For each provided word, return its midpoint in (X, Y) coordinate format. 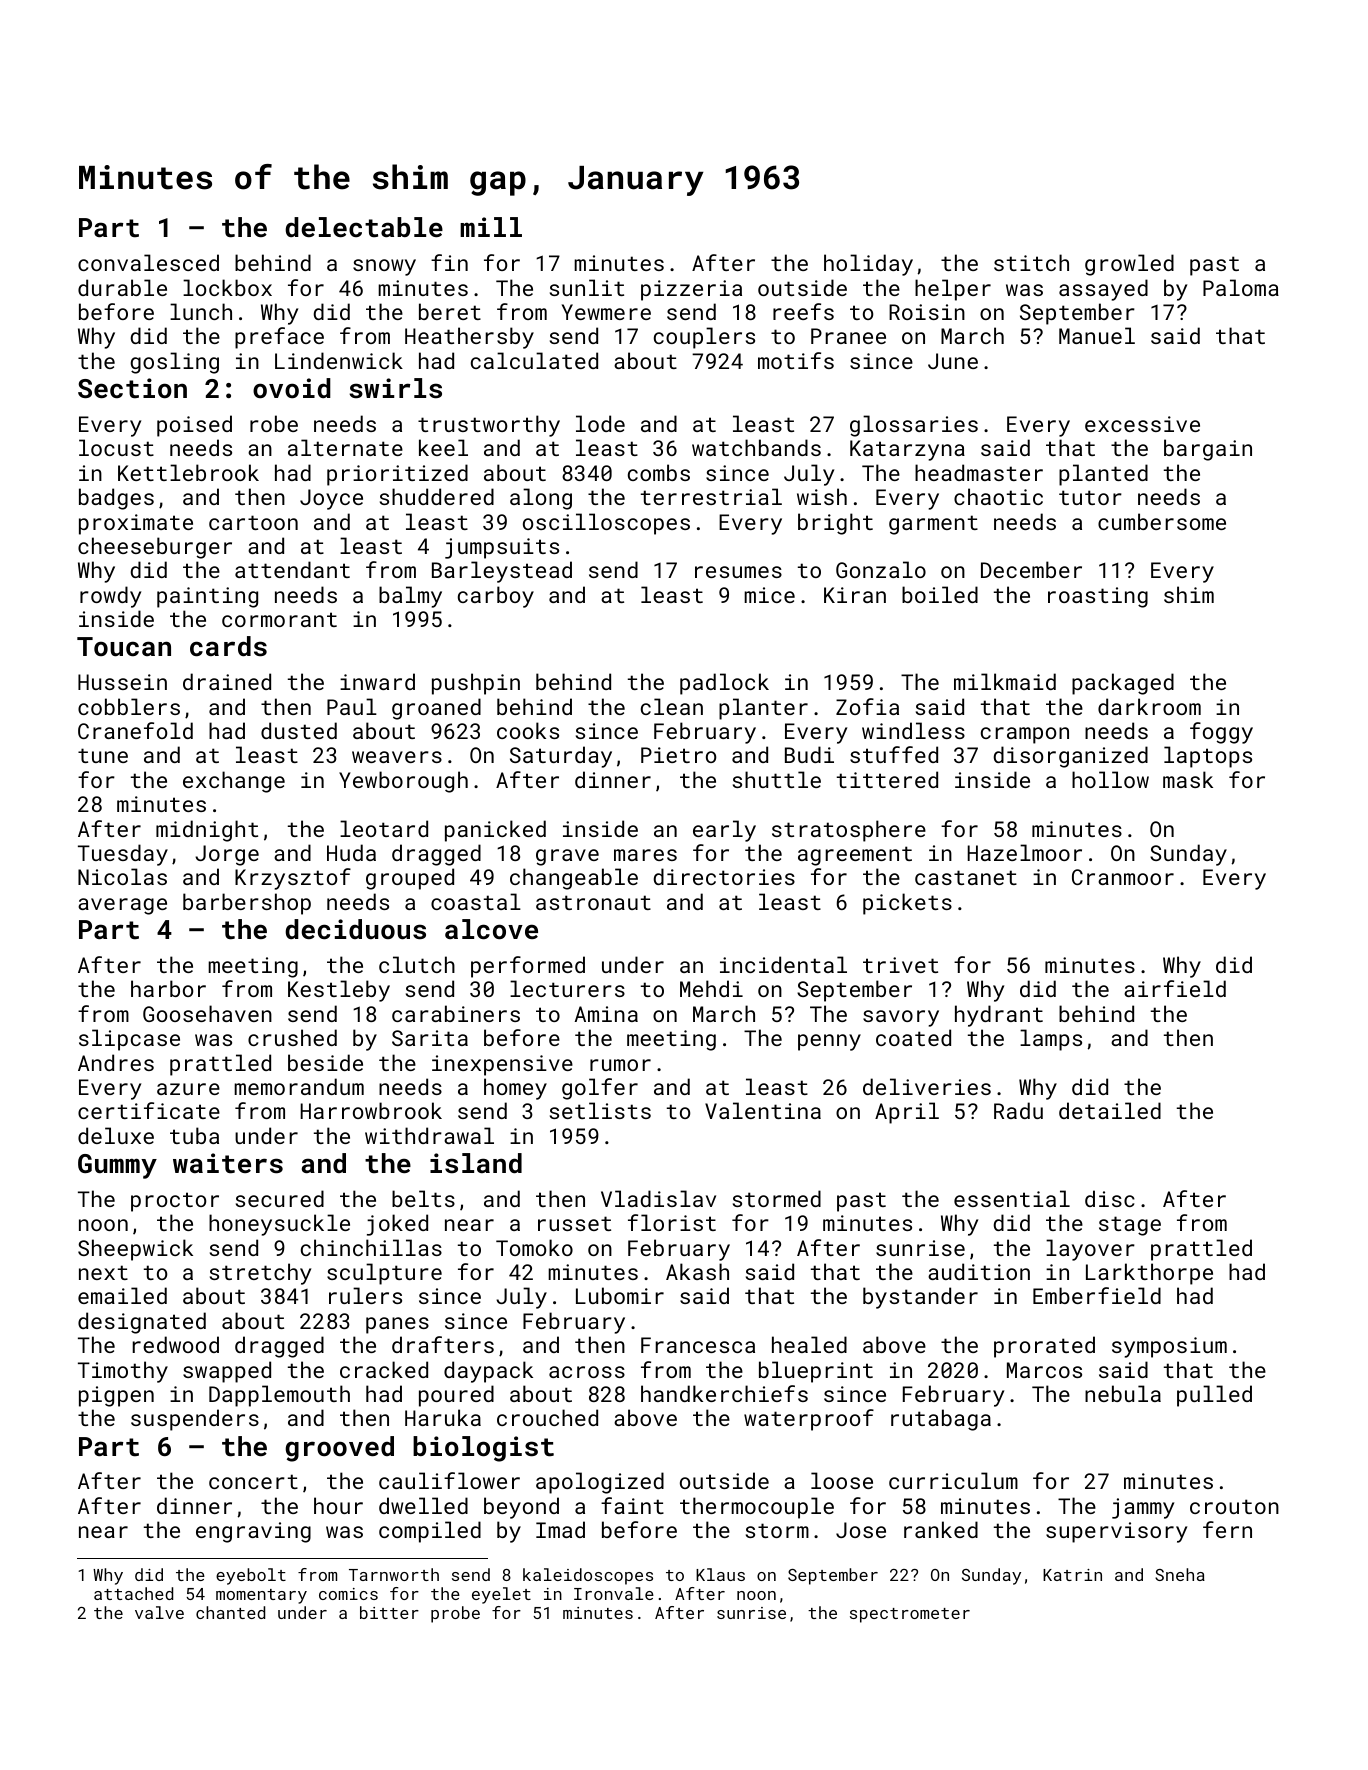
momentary (261, 1596)
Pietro (678, 755)
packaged (1123, 684)
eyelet (501, 1595)
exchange (234, 782)
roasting (1098, 597)
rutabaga (941, 1420)
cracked (384, 1369)
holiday (868, 265)
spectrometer (910, 1615)
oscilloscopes (606, 524)
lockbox (227, 287)
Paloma (1241, 287)
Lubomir (620, 1295)
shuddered (437, 496)
